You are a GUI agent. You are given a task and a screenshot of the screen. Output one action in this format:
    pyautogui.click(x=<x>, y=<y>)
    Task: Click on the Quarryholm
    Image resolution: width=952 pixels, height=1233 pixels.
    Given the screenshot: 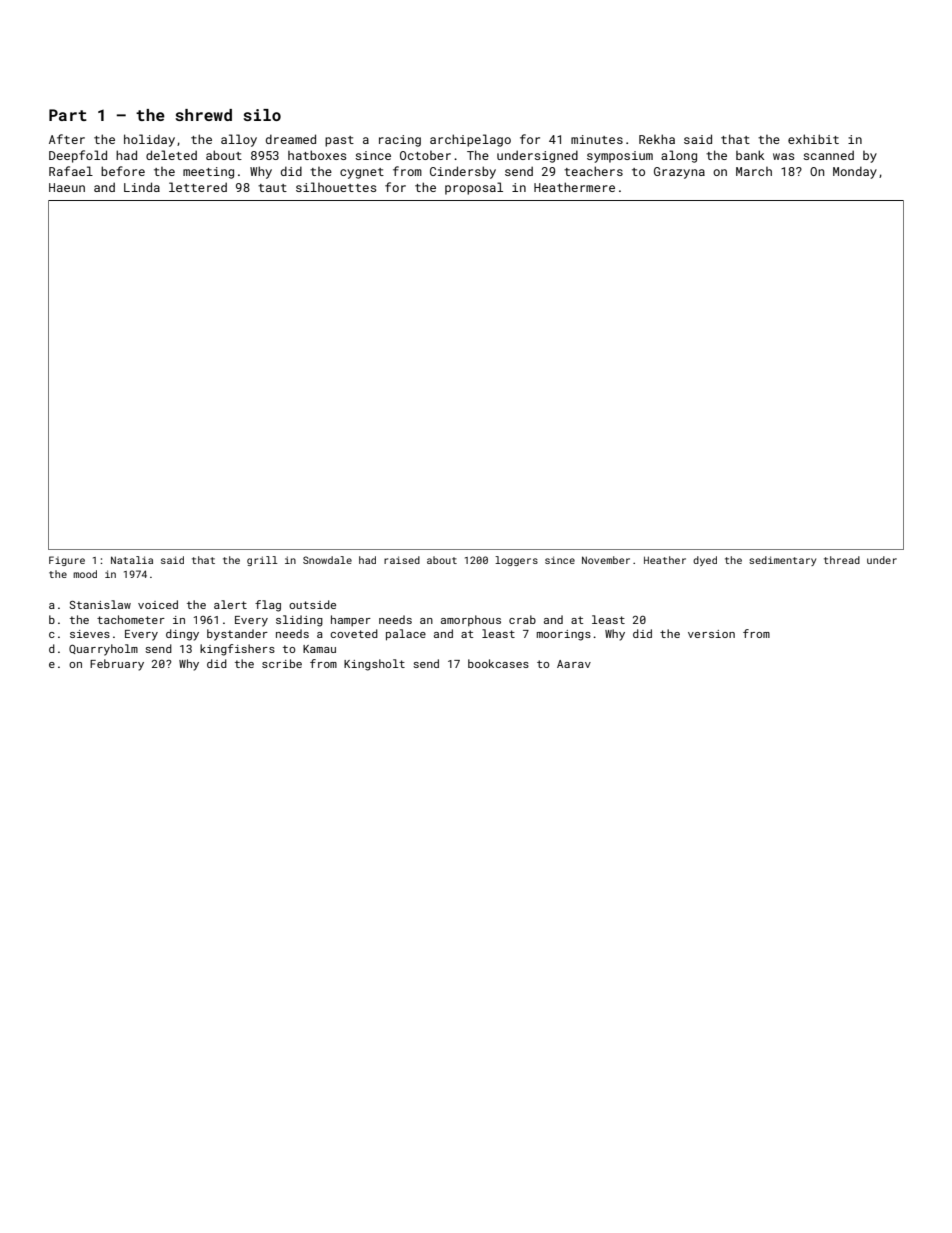 What is the action you would take?
    pyautogui.click(x=103, y=650)
